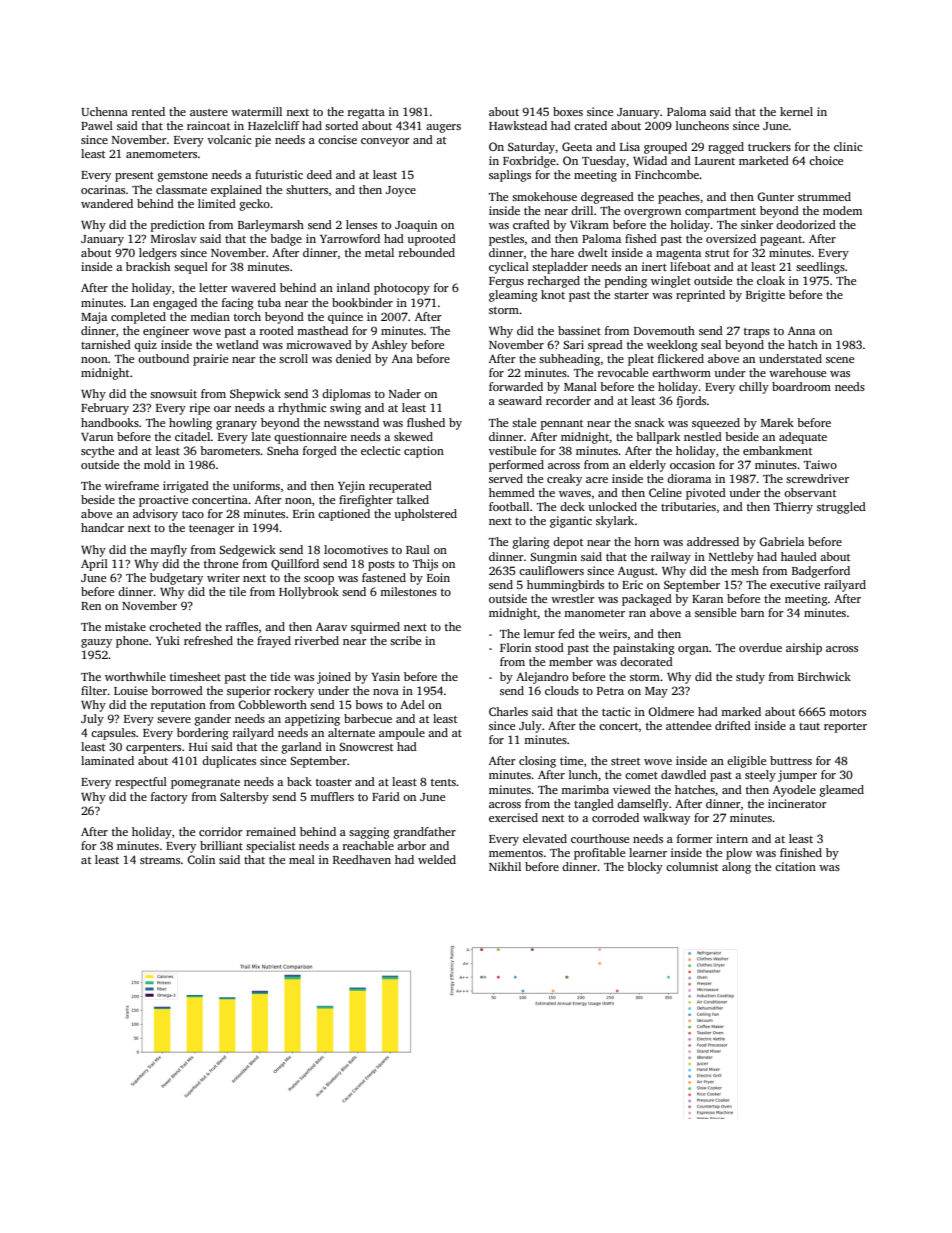 The width and height of the page is (952, 1233). What do you see at coordinates (230, 450) in the page?
I see `barometers` at bounding box center [230, 450].
